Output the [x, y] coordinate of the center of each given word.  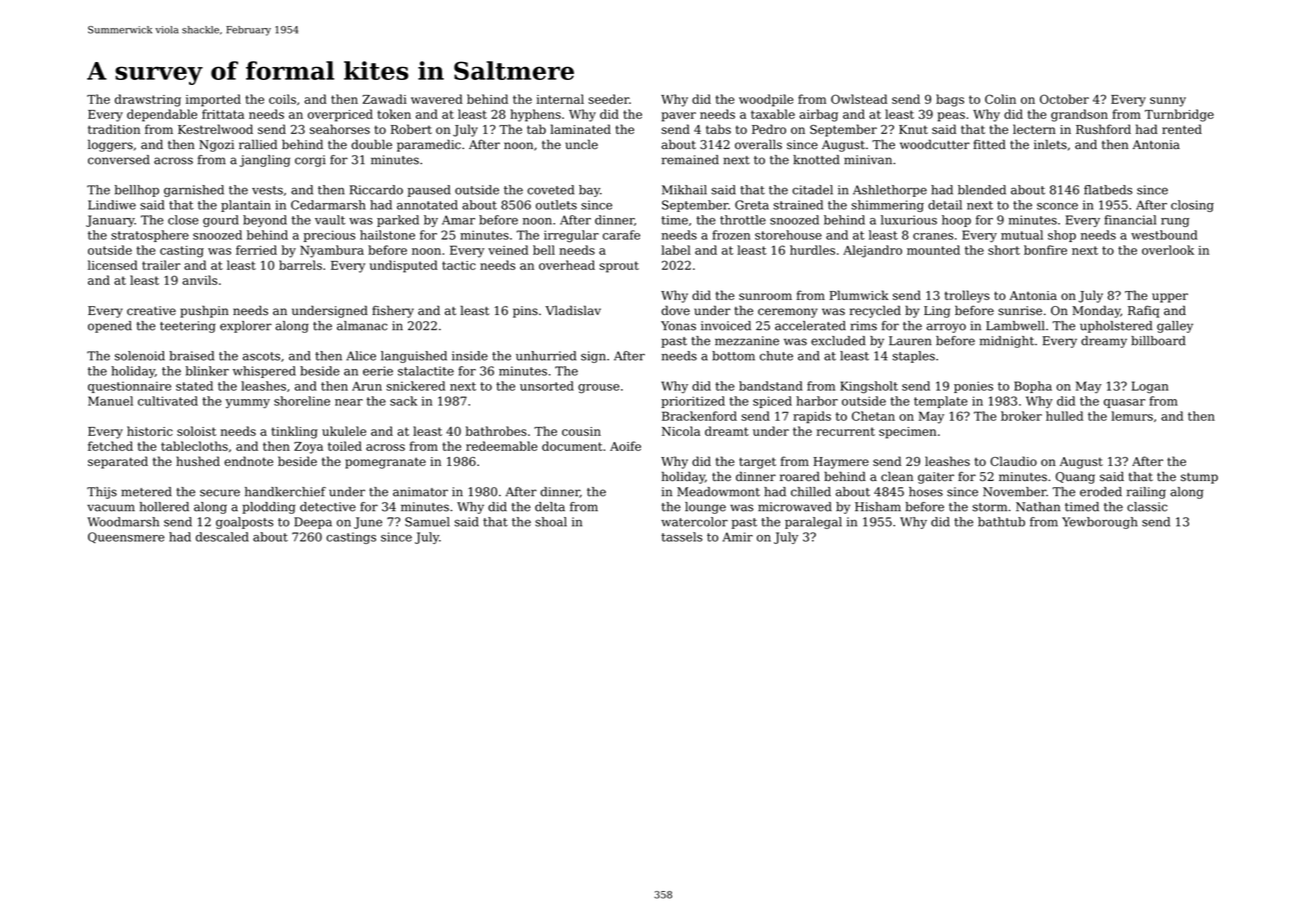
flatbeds [1108, 190]
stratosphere [150, 236]
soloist [196, 431]
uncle [581, 144]
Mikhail [684, 190]
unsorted [547, 386]
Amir [738, 537]
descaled [222, 537]
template [941, 402]
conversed [119, 160]
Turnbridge [1179, 115]
